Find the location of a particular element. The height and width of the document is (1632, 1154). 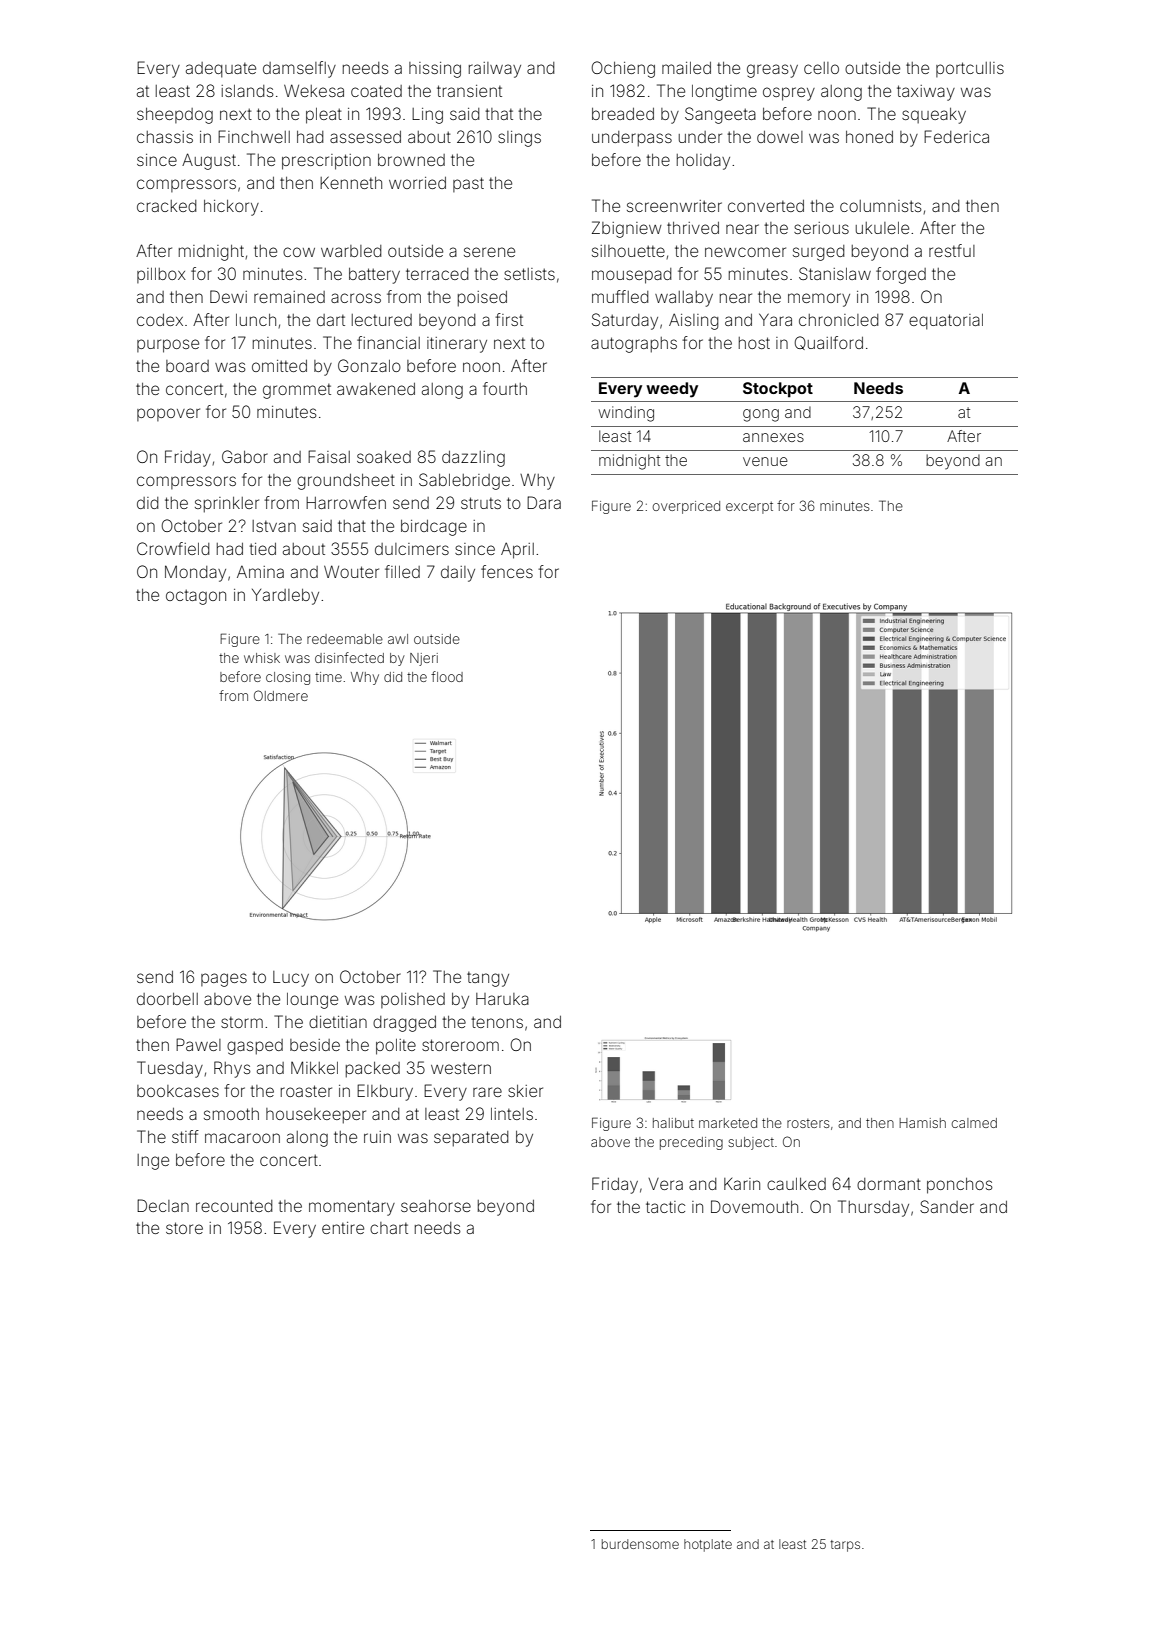

Declan is located at coordinates (163, 1205).
